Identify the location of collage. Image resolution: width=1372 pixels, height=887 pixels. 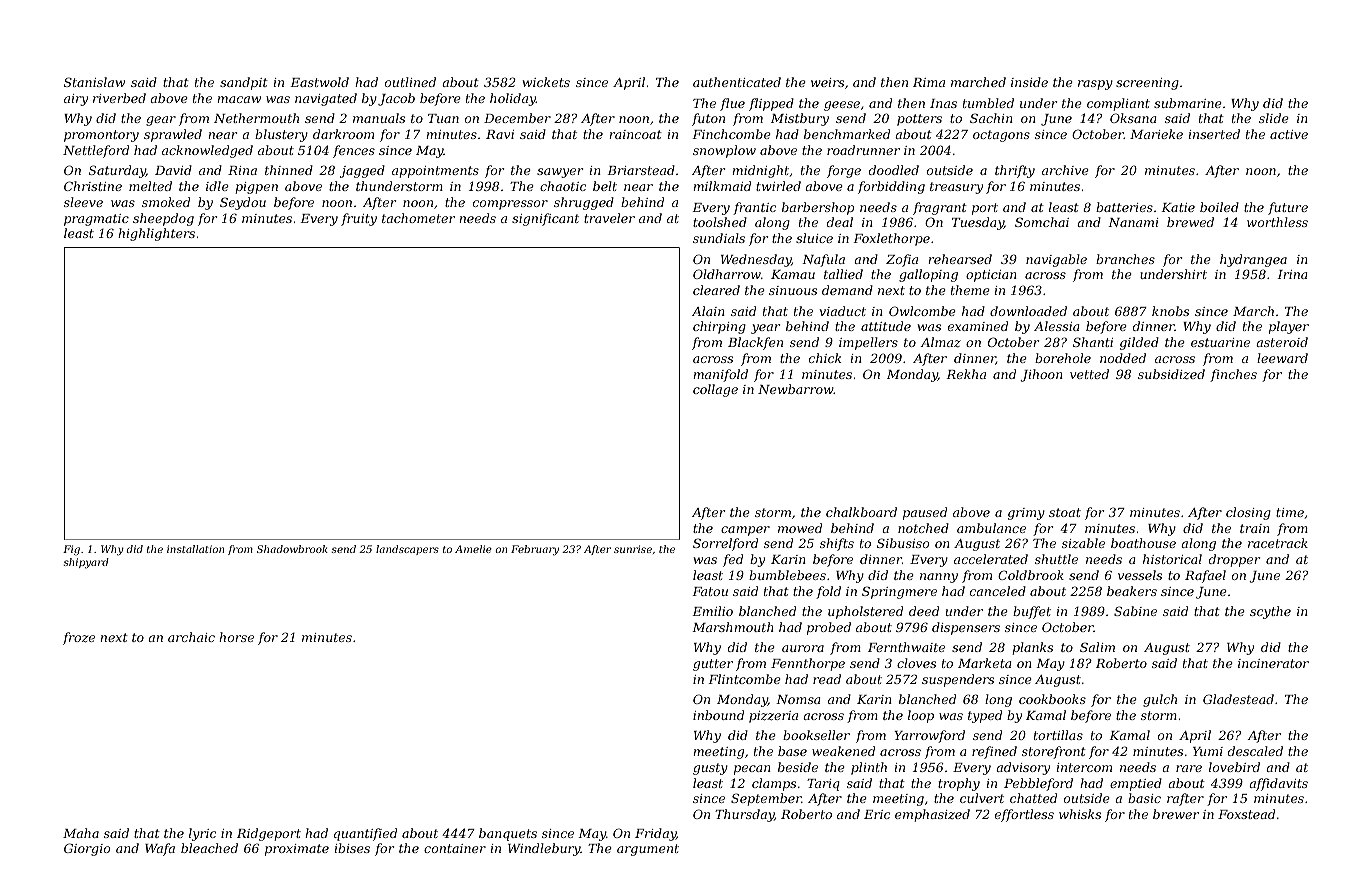
(715, 390).
